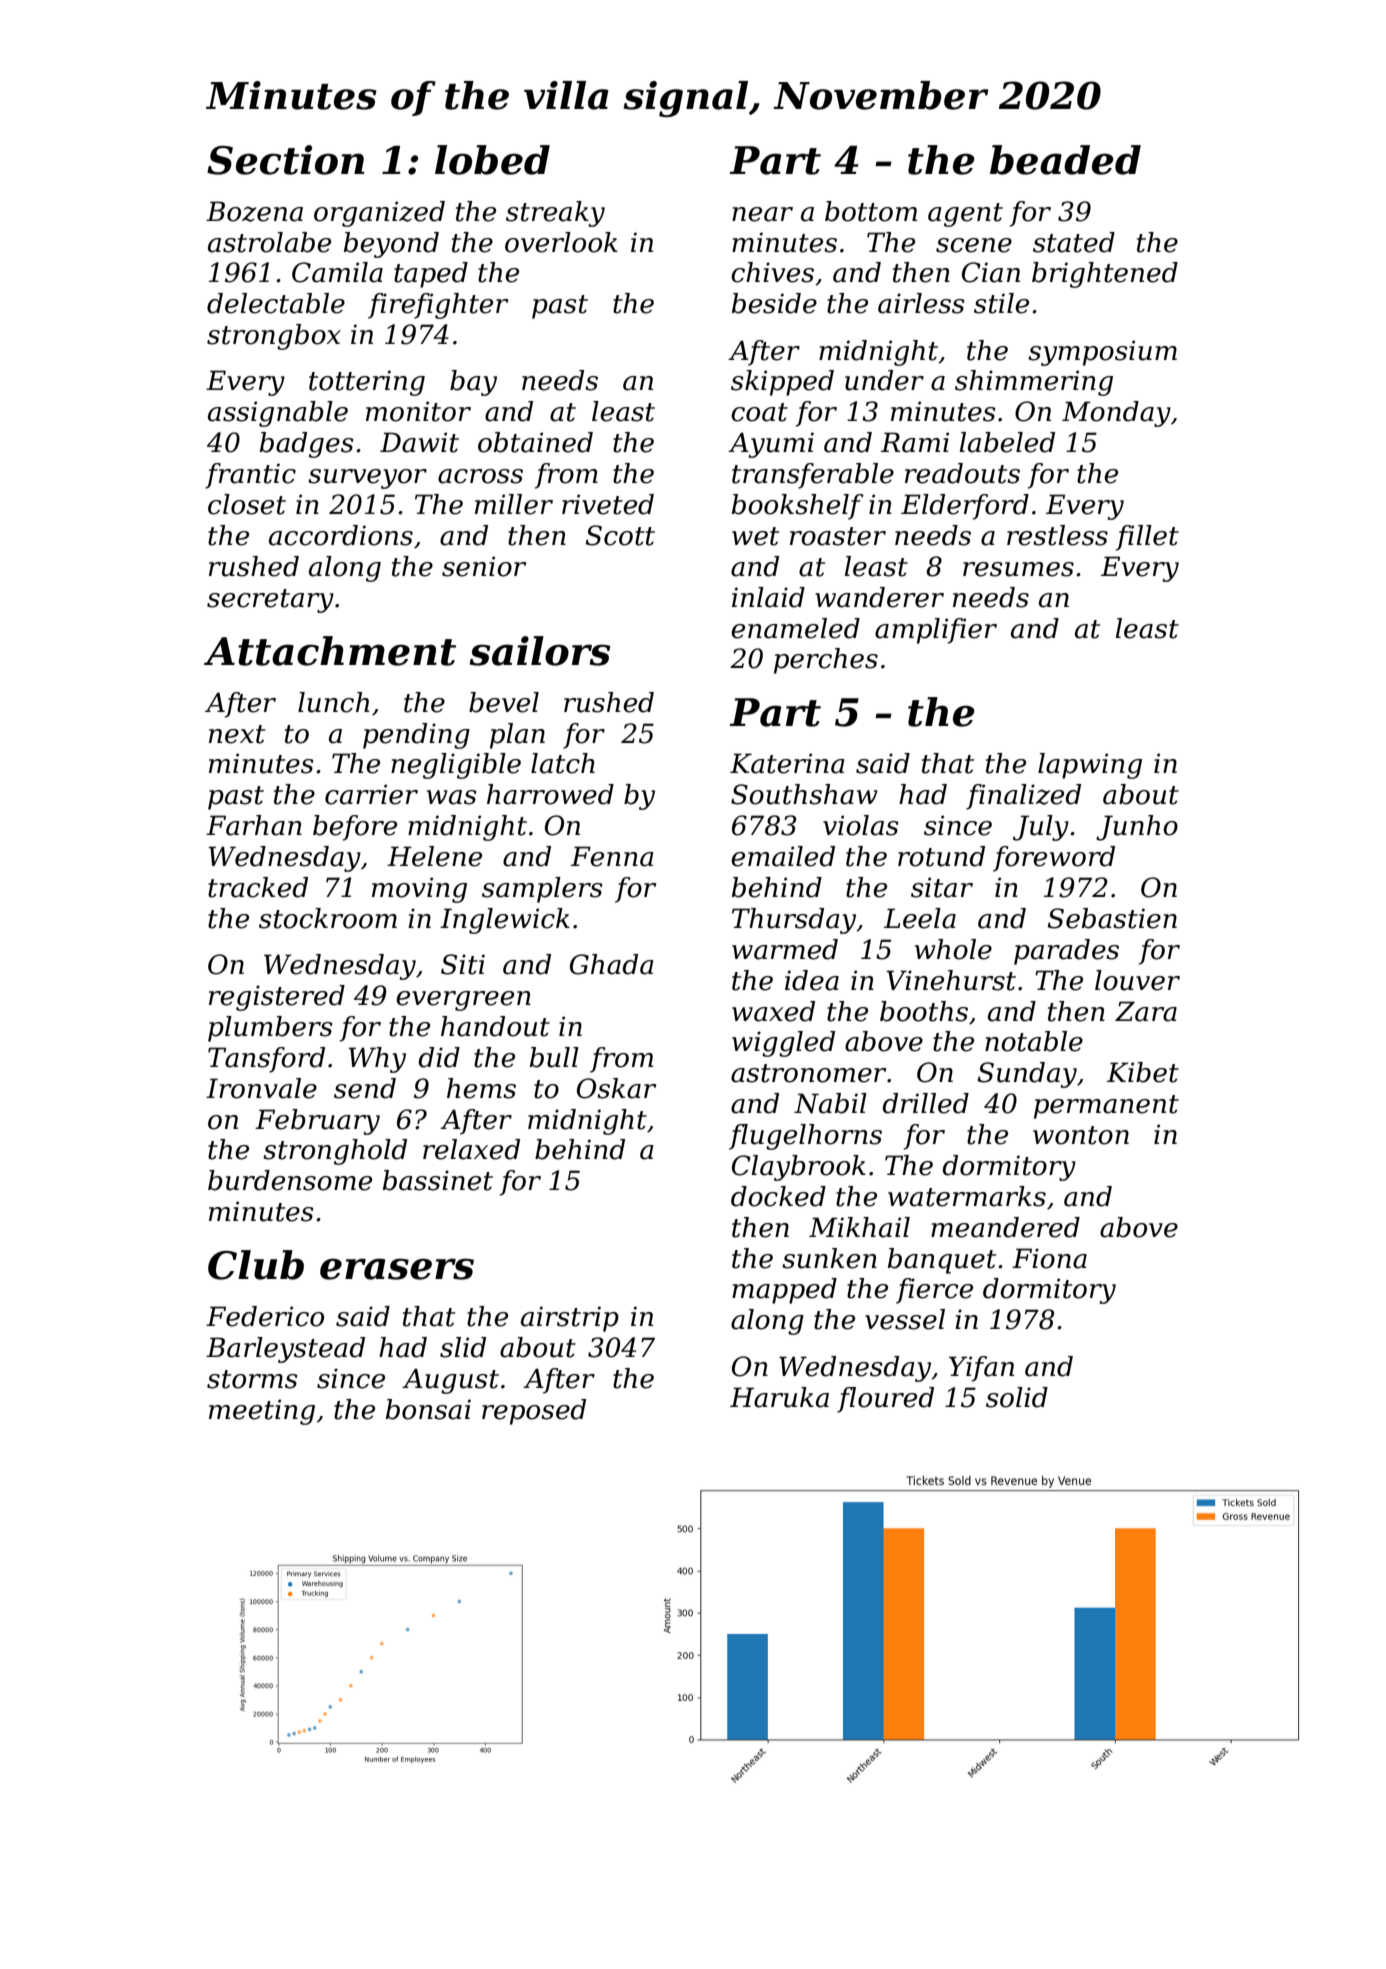 Image resolution: width=1386 pixels, height=1969 pixels. Describe the element at coordinates (965, 507) in the image. I see `Elderford` at that location.
